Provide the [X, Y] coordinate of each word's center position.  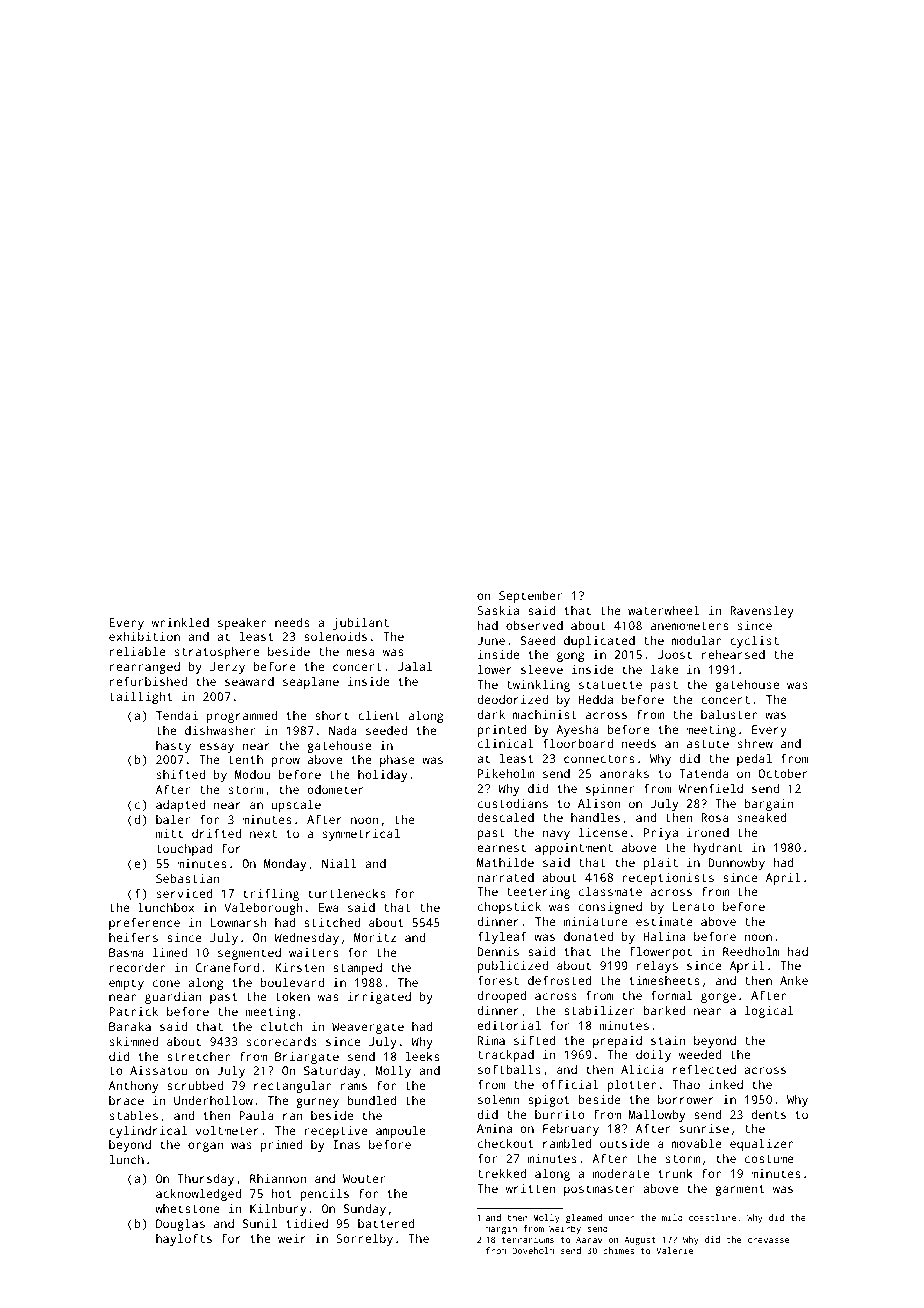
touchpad [185, 850]
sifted [535, 1040]
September [530, 597]
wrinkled [180, 622]
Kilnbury [278, 1210]
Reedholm [751, 951]
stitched [332, 922]
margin [501, 1229]
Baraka [130, 1026]
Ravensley [762, 612]
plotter [631, 1086]
